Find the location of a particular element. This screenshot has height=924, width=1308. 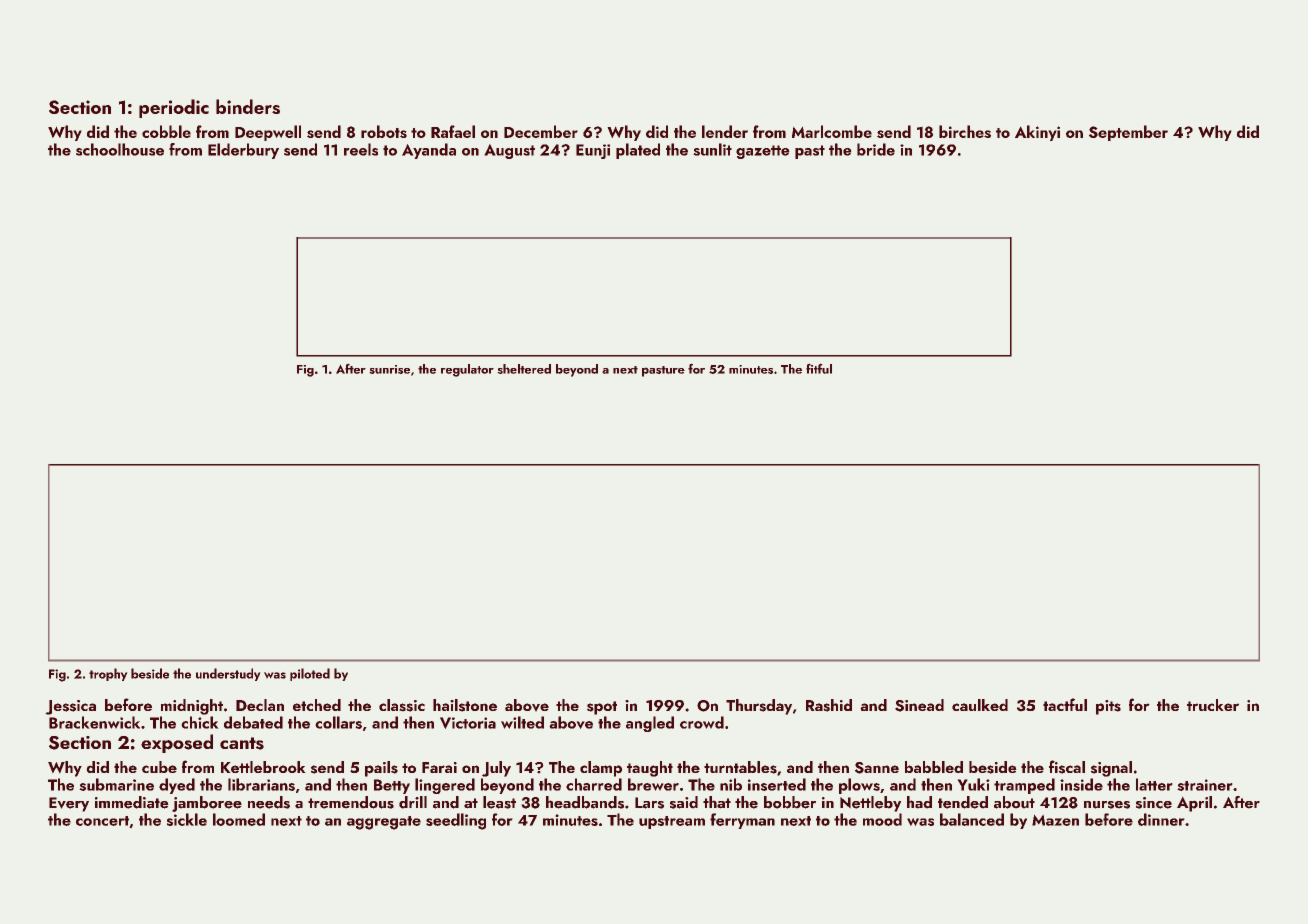

fitful is located at coordinates (819, 368).
